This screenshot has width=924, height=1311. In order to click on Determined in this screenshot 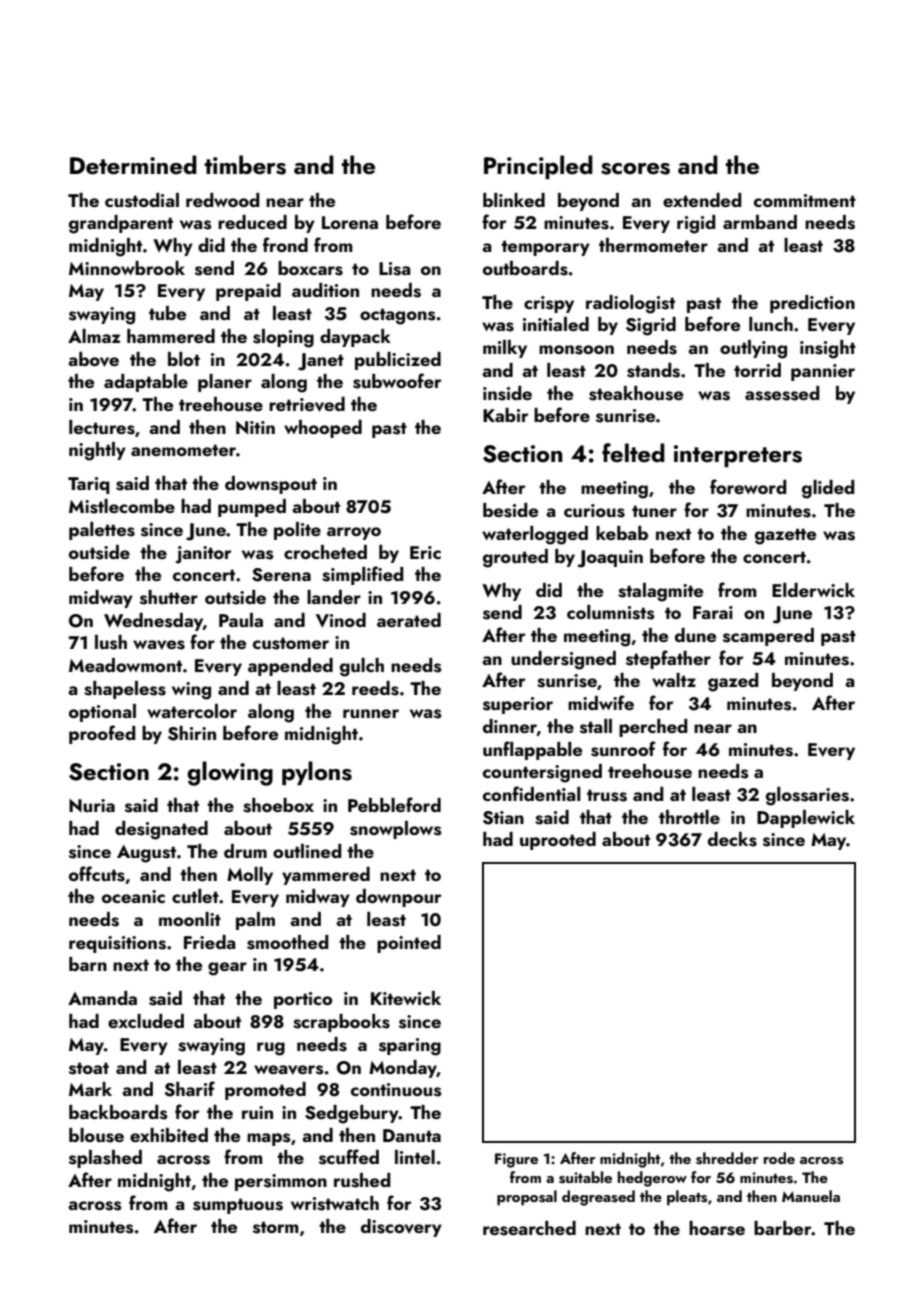, I will do `click(133, 164)`.
